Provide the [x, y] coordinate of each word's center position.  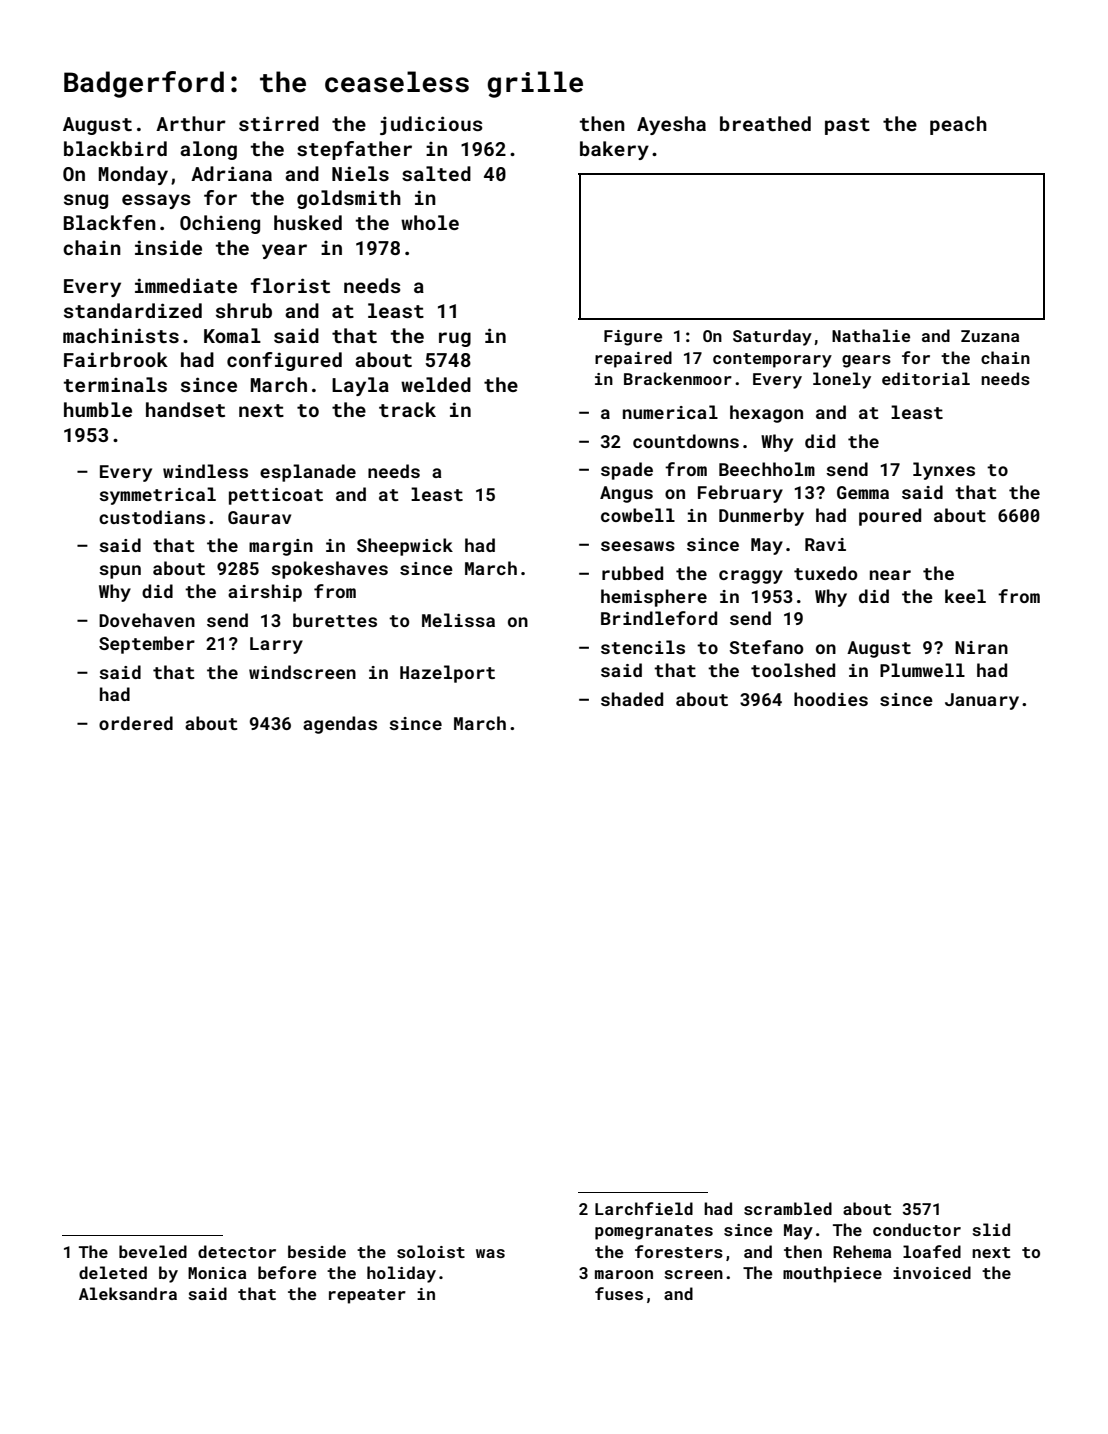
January [982, 701]
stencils [643, 647]
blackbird [115, 148]
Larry [276, 645]
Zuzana [990, 336]
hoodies [831, 699]
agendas [340, 725]
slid [991, 1229]
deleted [113, 1272]
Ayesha [671, 125]
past [847, 126]
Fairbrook [116, 359]
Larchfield [644, 1208]
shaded [632, 699]
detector [237, 1251]
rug [455, 339]
